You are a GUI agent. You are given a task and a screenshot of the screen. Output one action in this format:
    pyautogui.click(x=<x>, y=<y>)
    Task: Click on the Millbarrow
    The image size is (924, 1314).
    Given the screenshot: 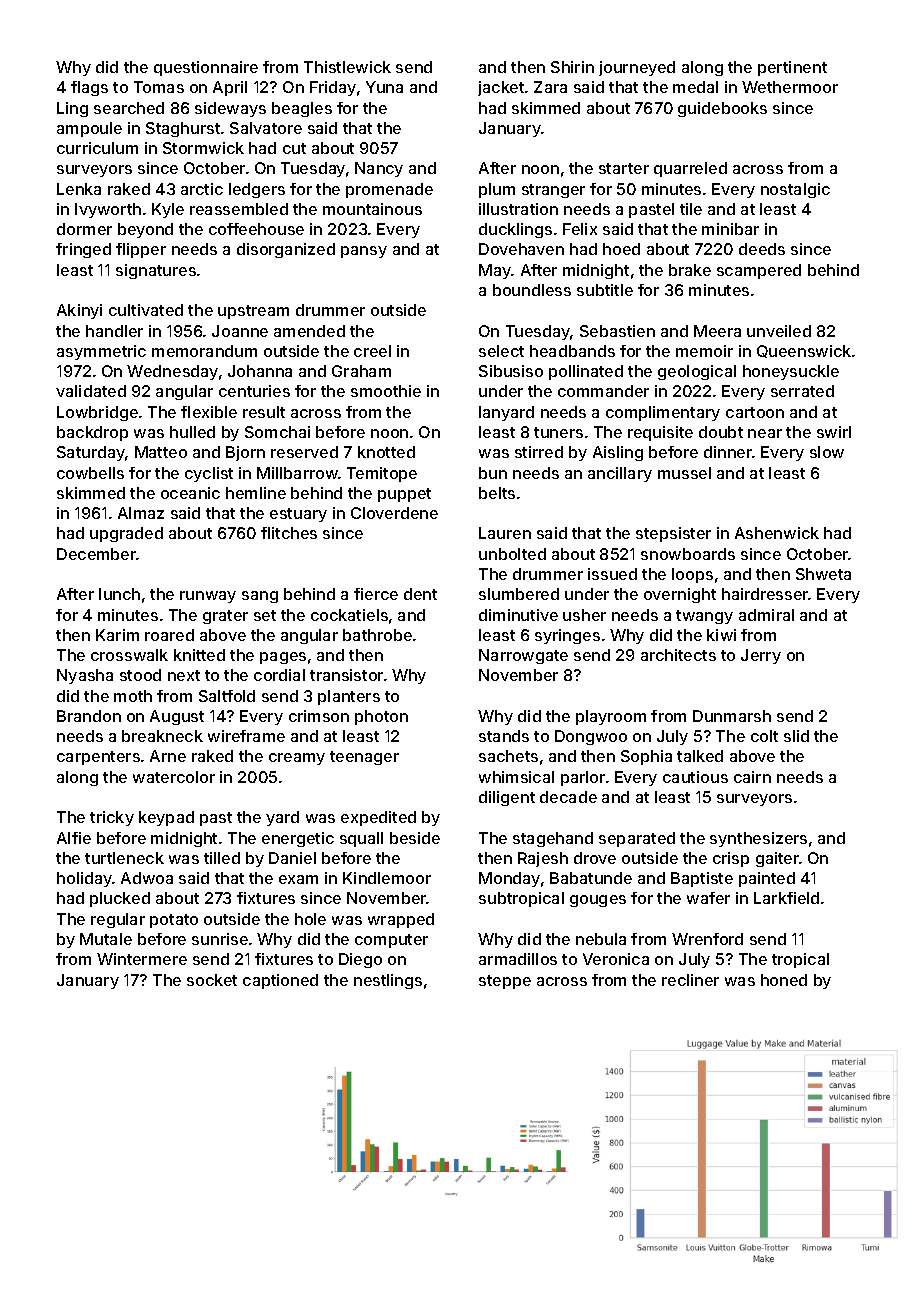 What is the action you would take?
    pyautogui.click(x=297, y=473)
